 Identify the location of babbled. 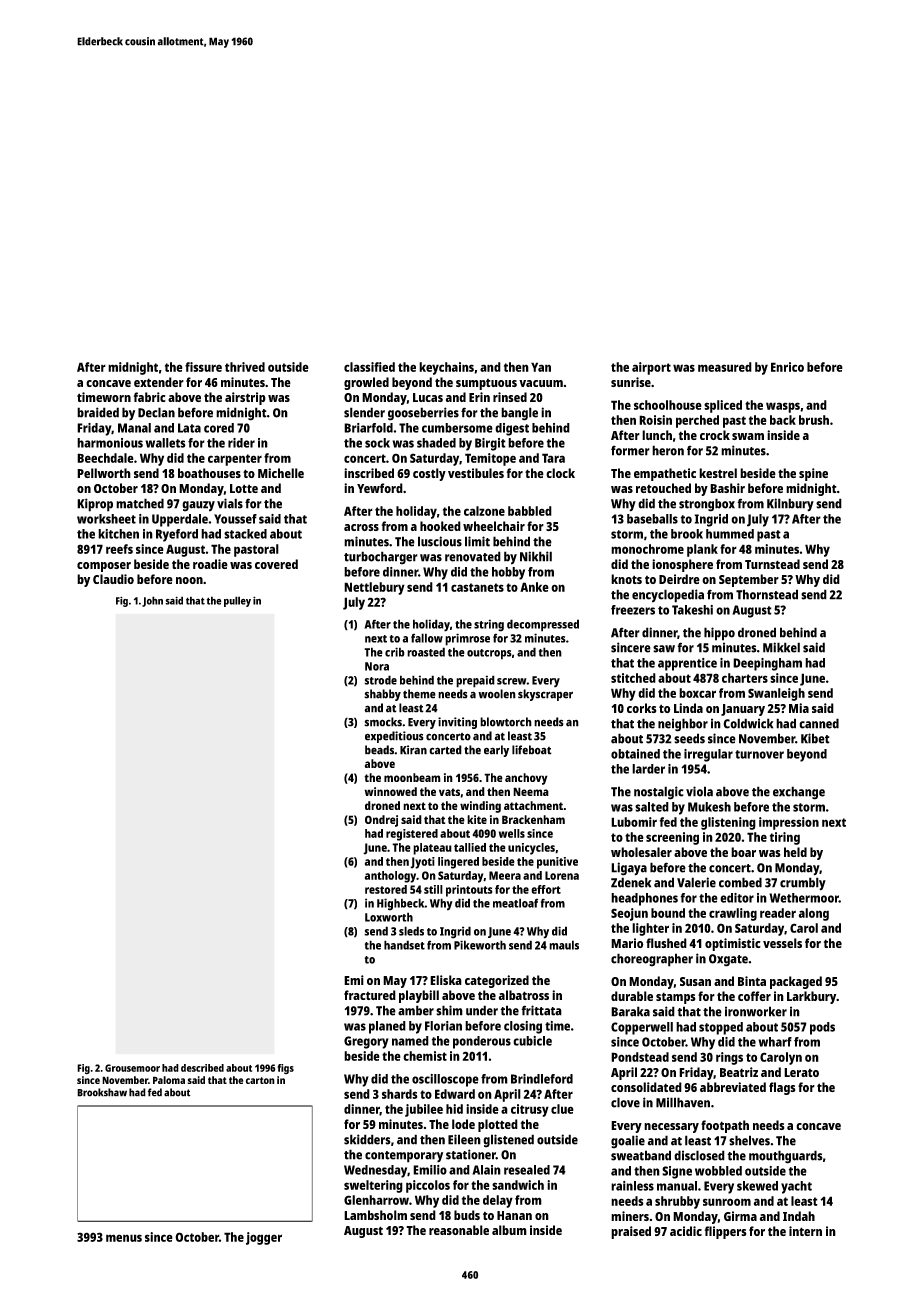
(530, 511).
